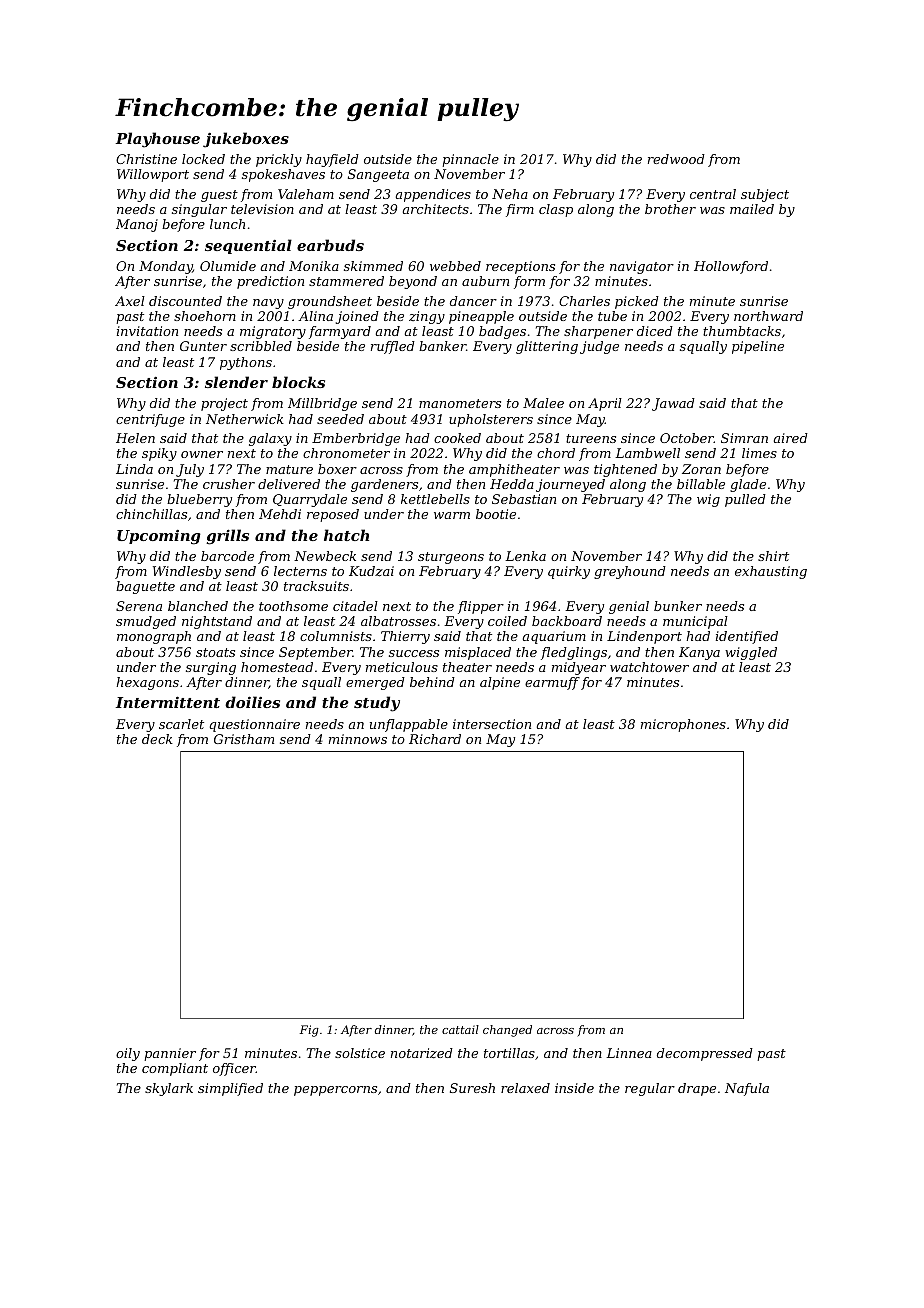  I want to click on surging, so click(211, 668).
